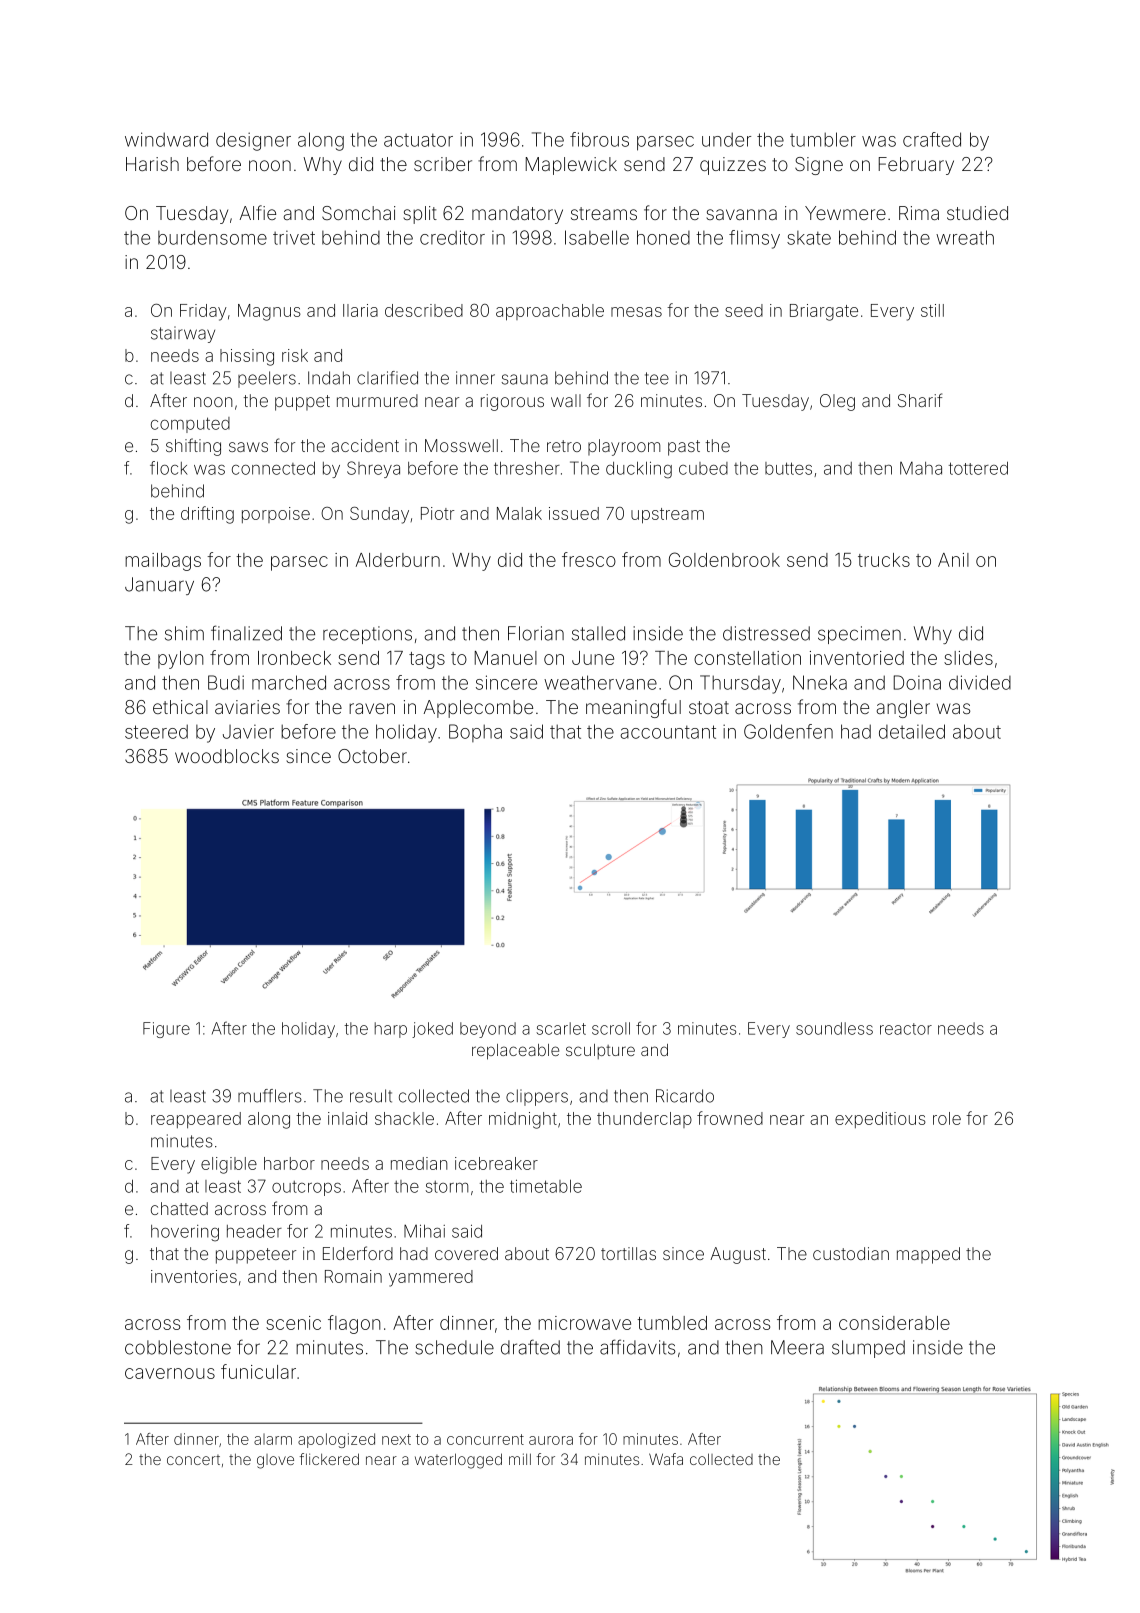 The height and width of the screenshot is (1613, 1140). I want to click on accountant, so click(668, 732).
